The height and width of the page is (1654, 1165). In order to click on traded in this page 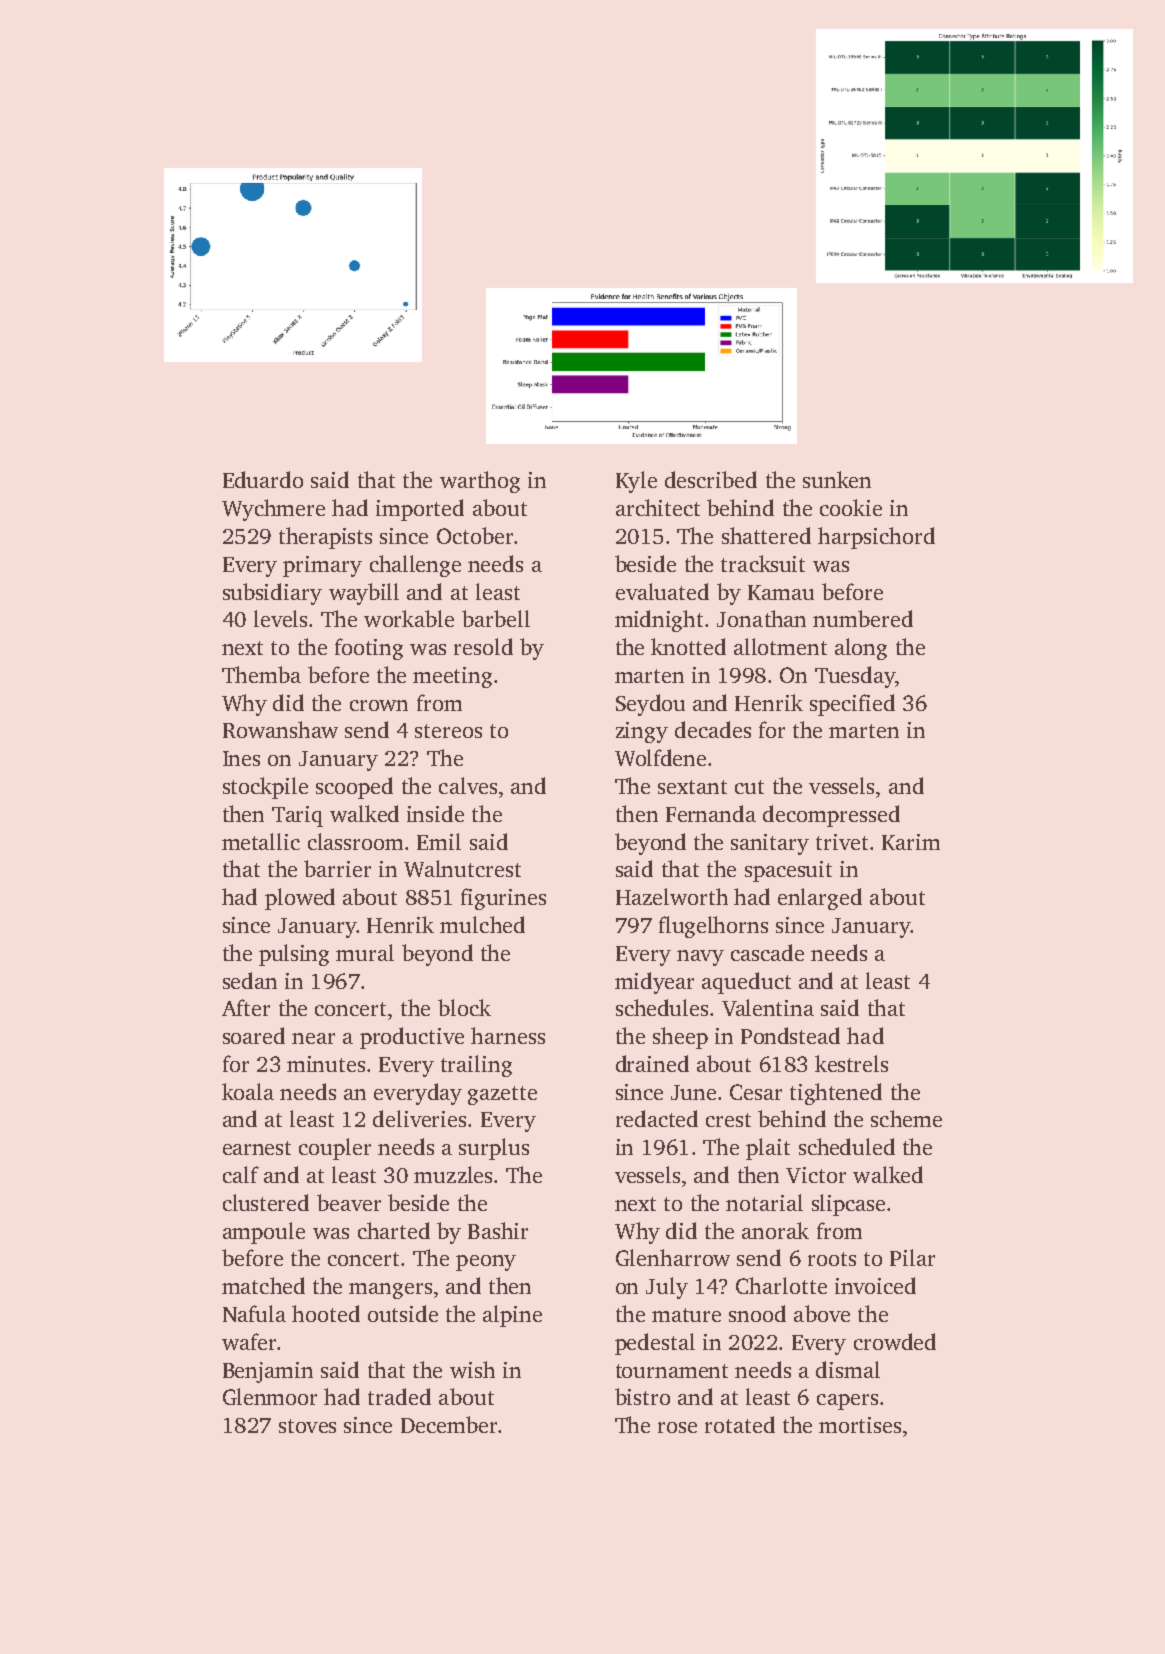, I will do `click(399, 1396)`.
